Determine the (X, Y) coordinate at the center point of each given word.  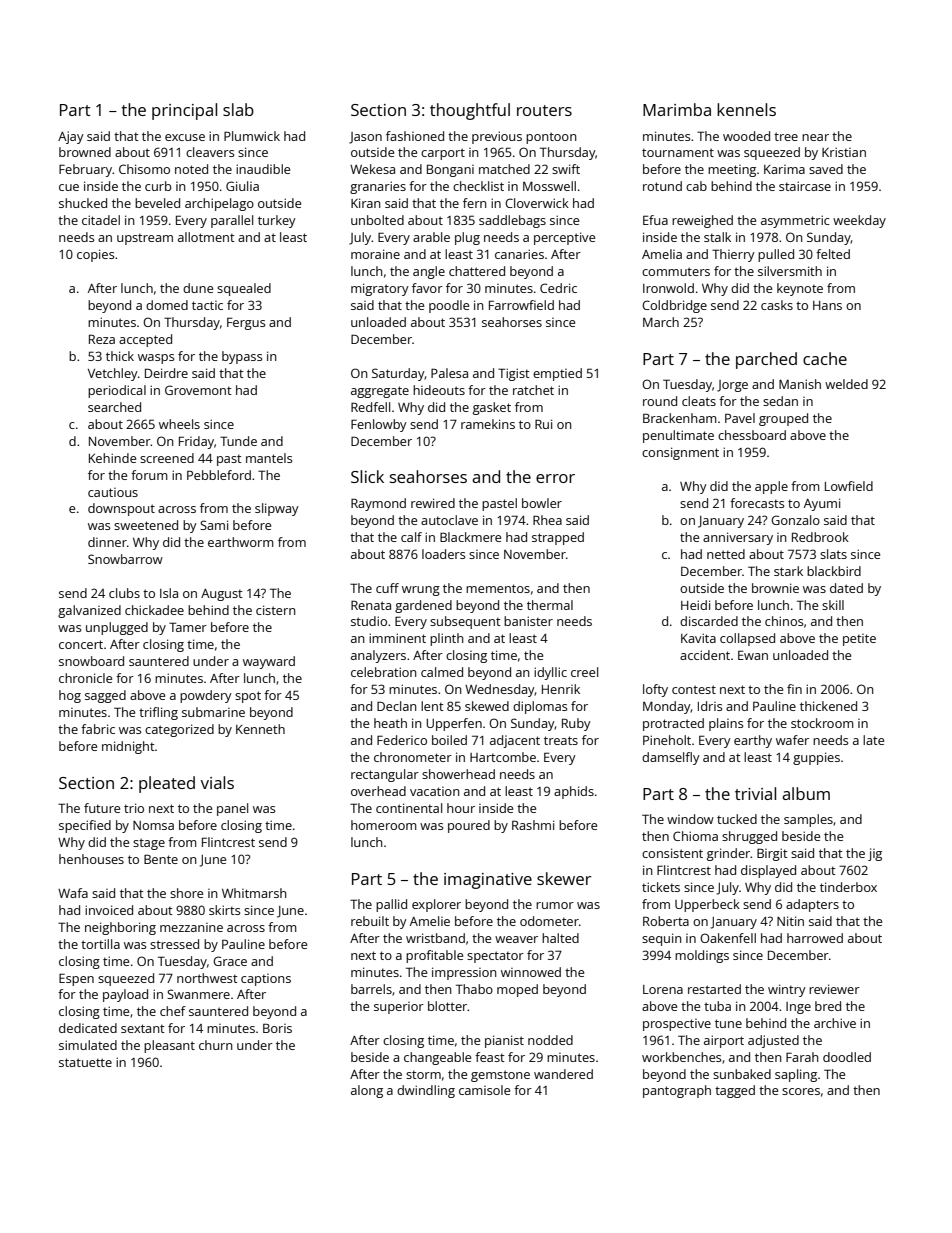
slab (238, 109)
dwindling (426, 1091)
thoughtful (470, 111)
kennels (746, 109)
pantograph (677, 1091)
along (367, 1091)
